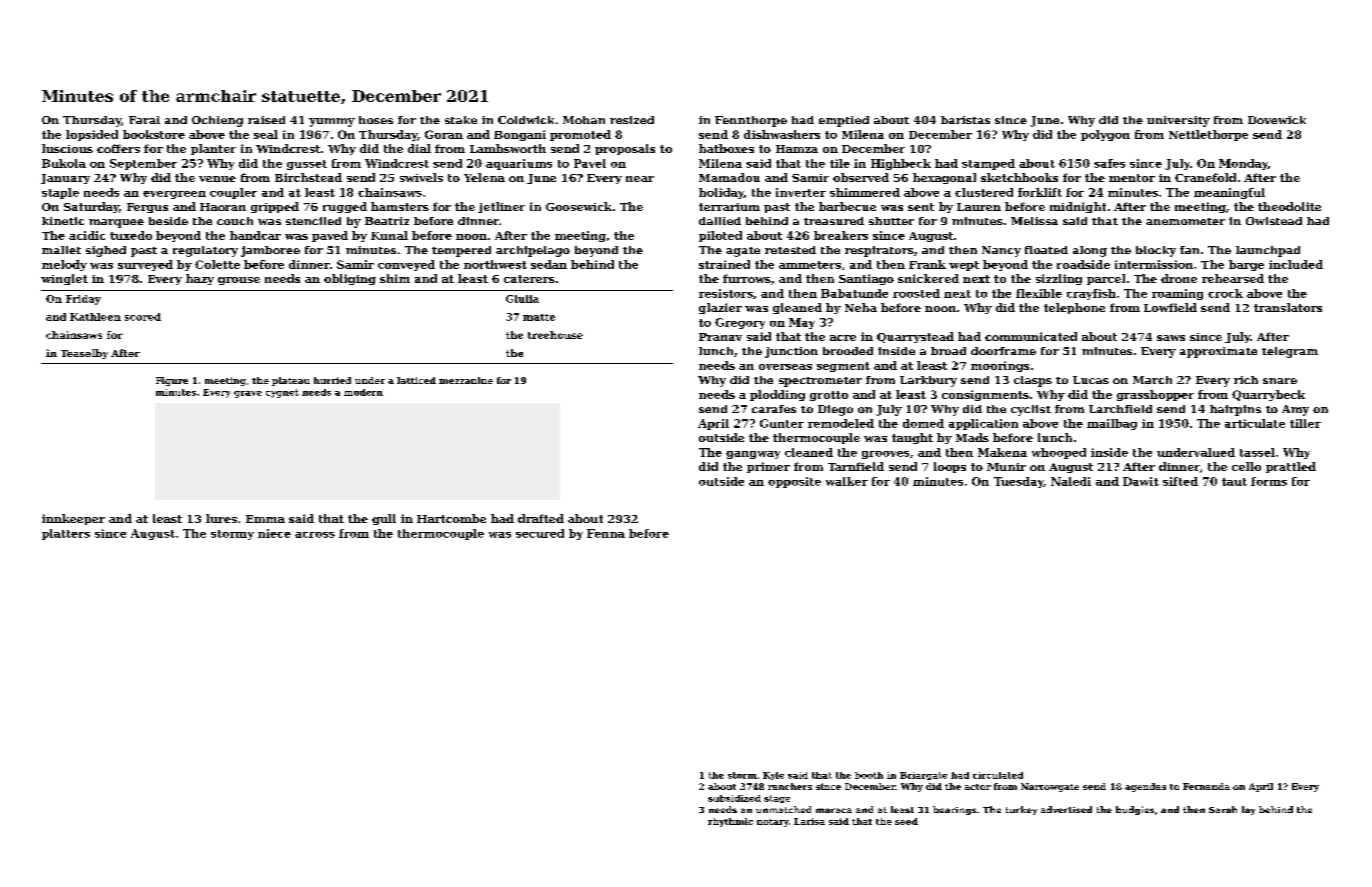  Describe the element at coordinates (66, 534) in the screenshot. I see `platters` at that location.
